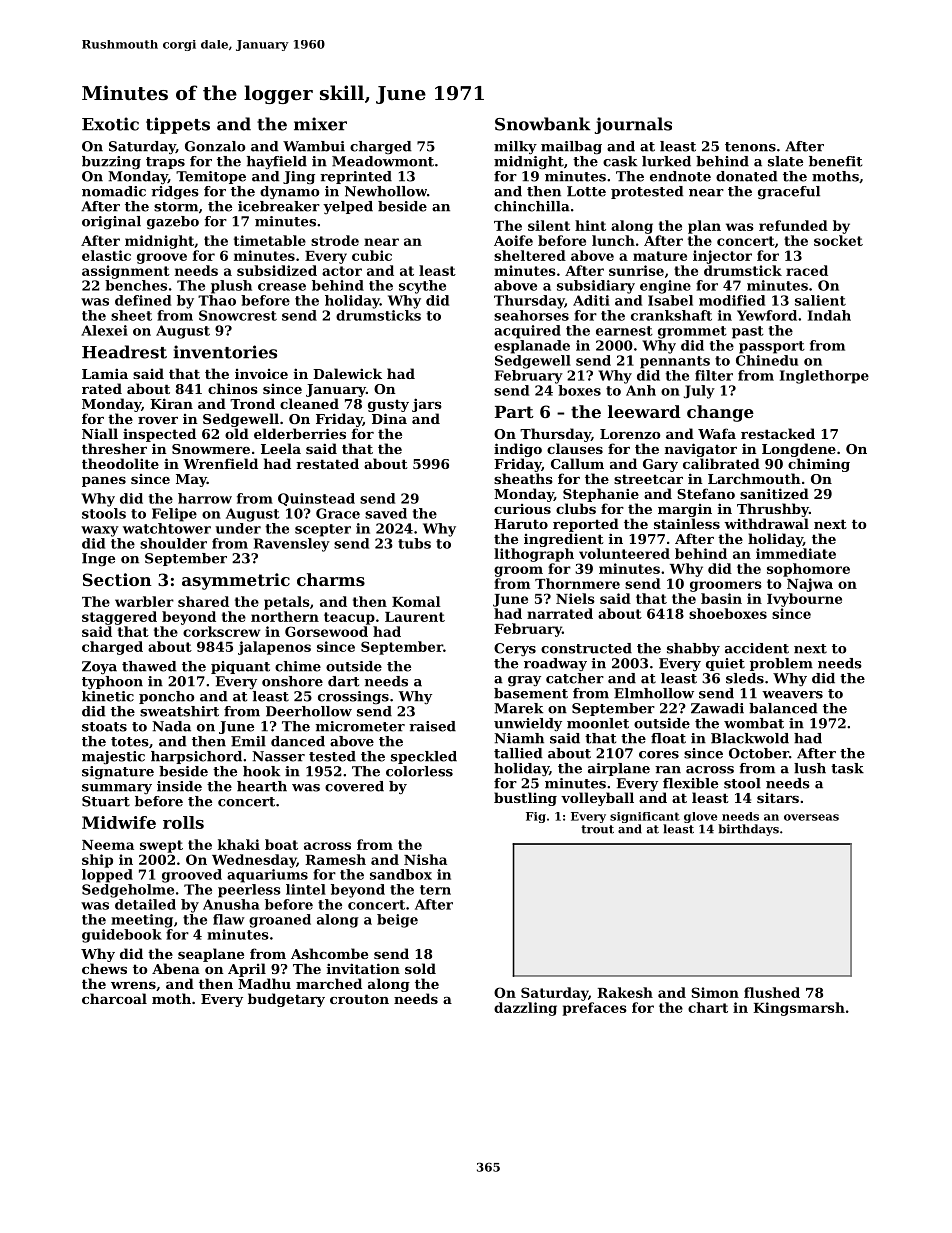 The width and height of the screenshot is (952, 1233). I want to click on chart, so click(708, 1007).
